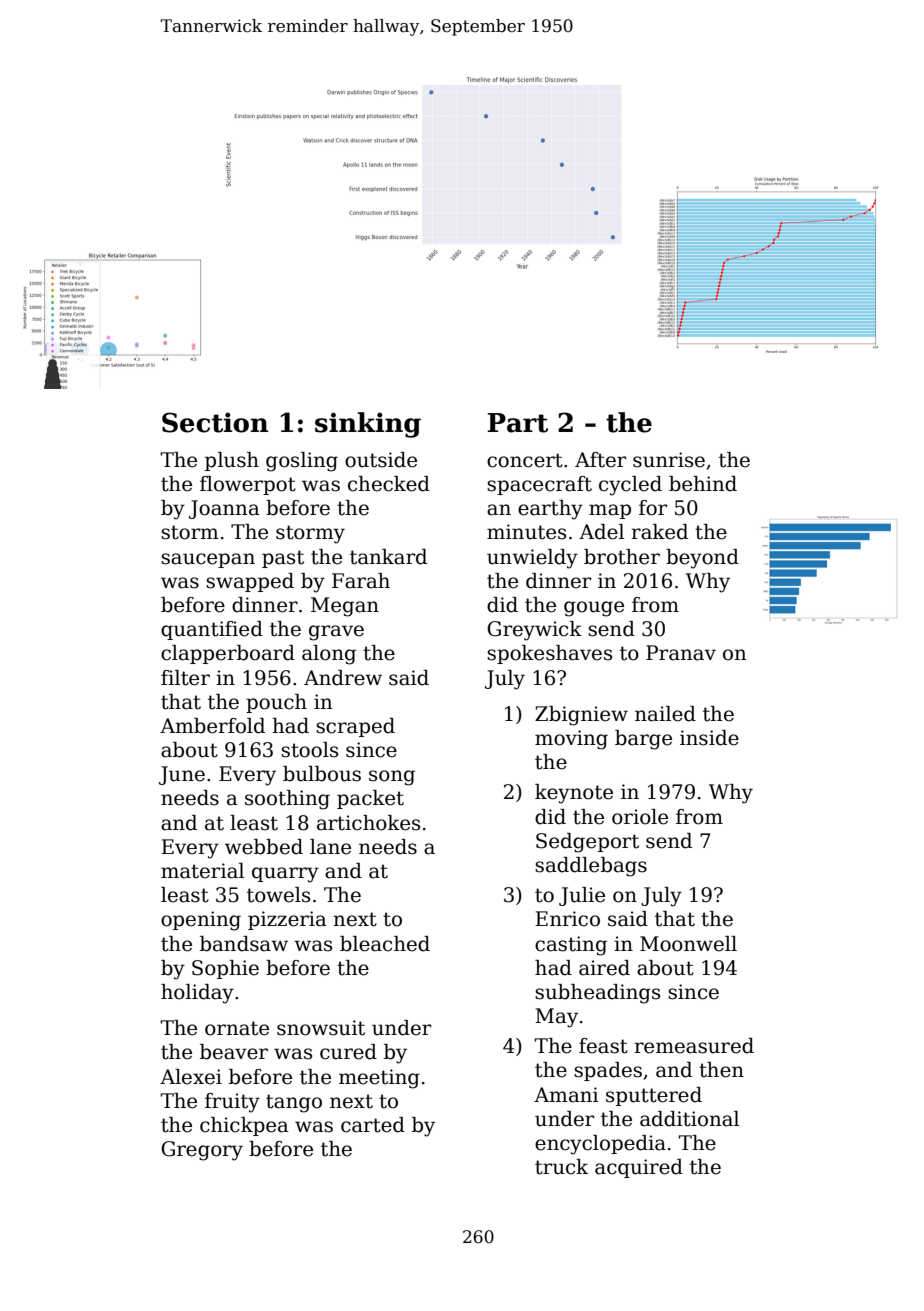  What do you see at coordinates (232, 461) in the page?
I see `plush` at bounding box center [232, 461].
